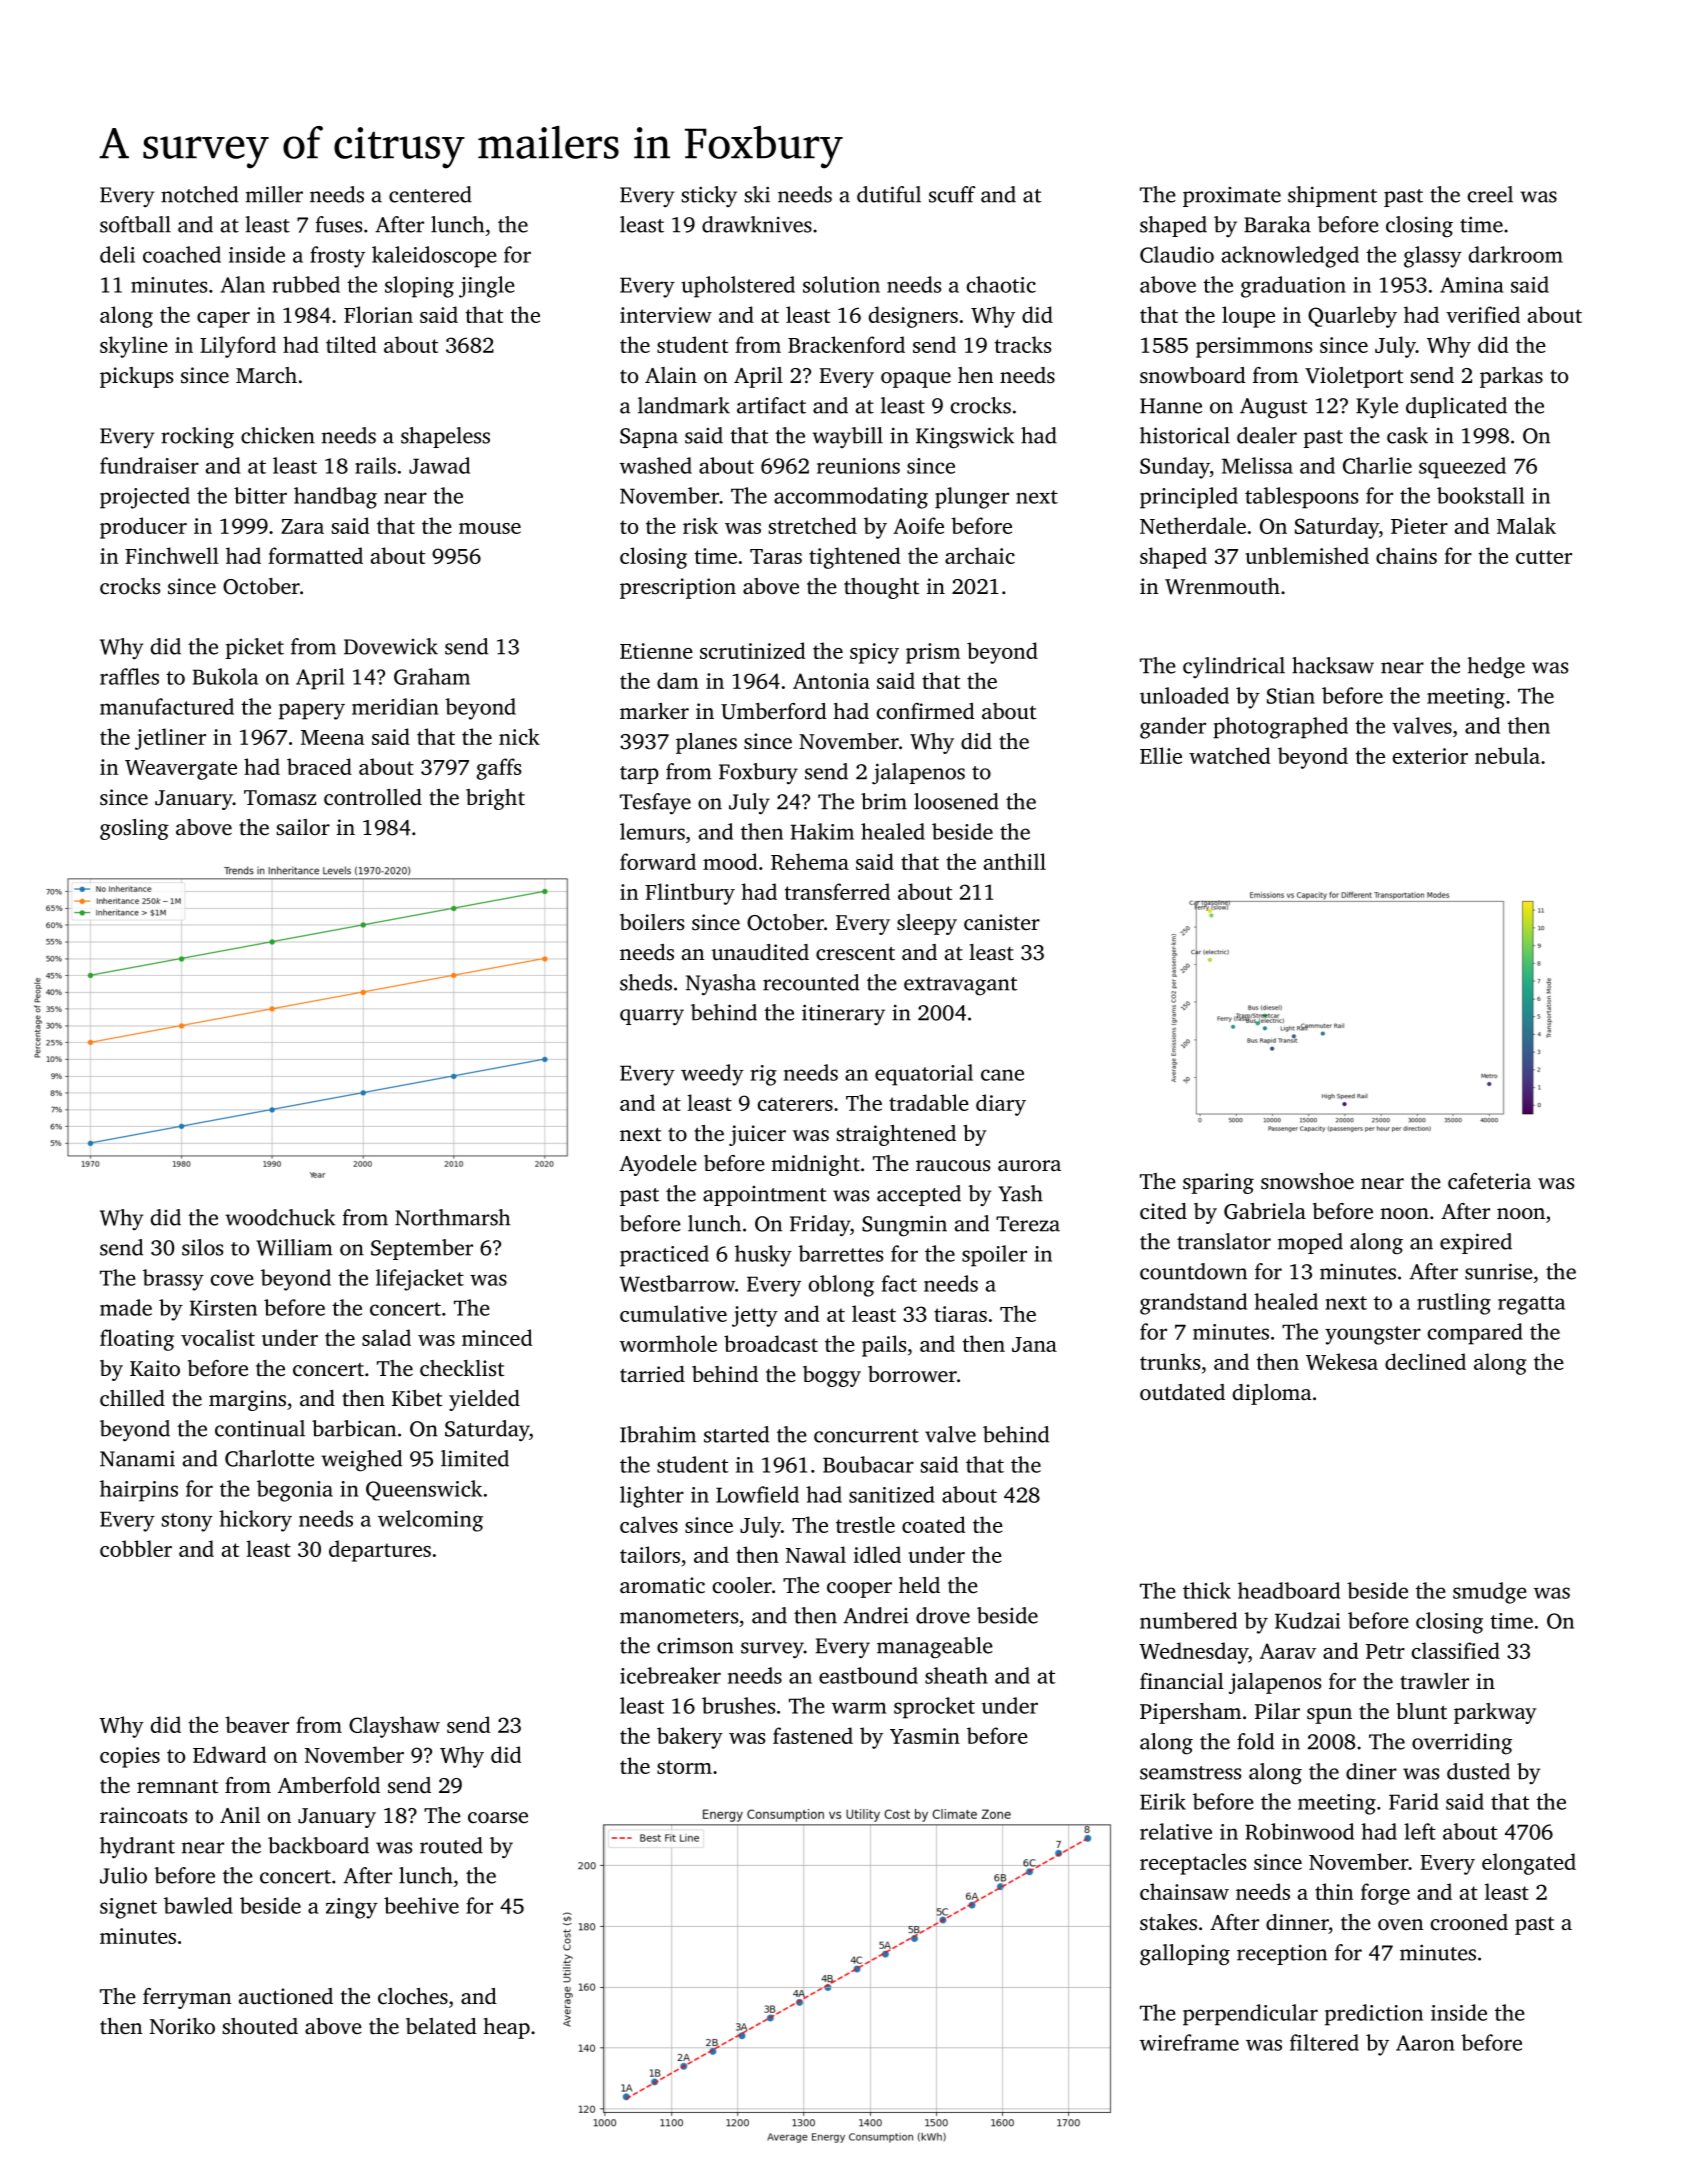  I want to click on Northmarsh, so click(452, 1217).
